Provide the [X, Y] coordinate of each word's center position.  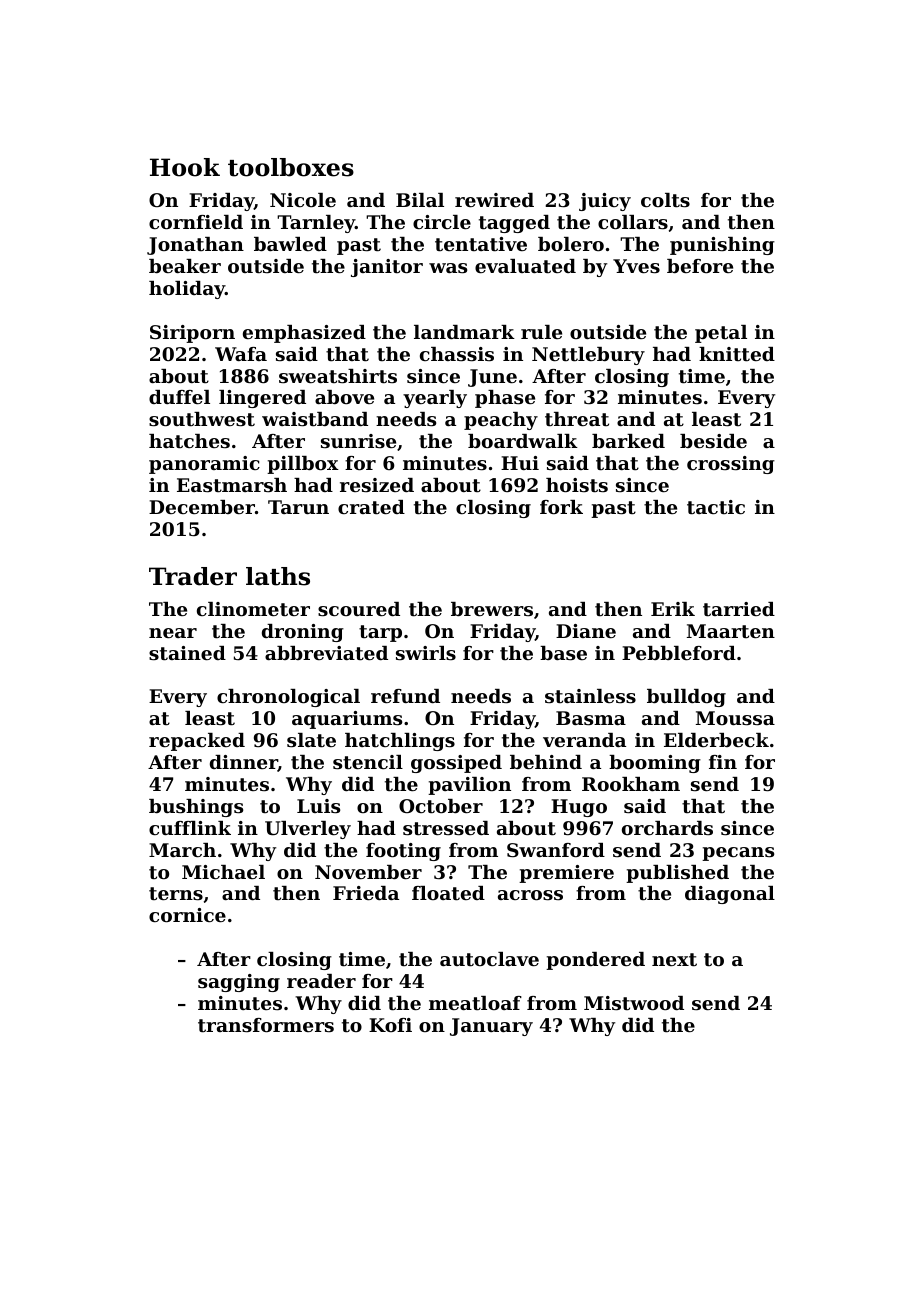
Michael [223, 872]
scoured [359, 609]
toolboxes [291, 167]
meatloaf [475, 1003]
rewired [494, 200]
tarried [739, 609]
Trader [193, 576]
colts [665, 200]
